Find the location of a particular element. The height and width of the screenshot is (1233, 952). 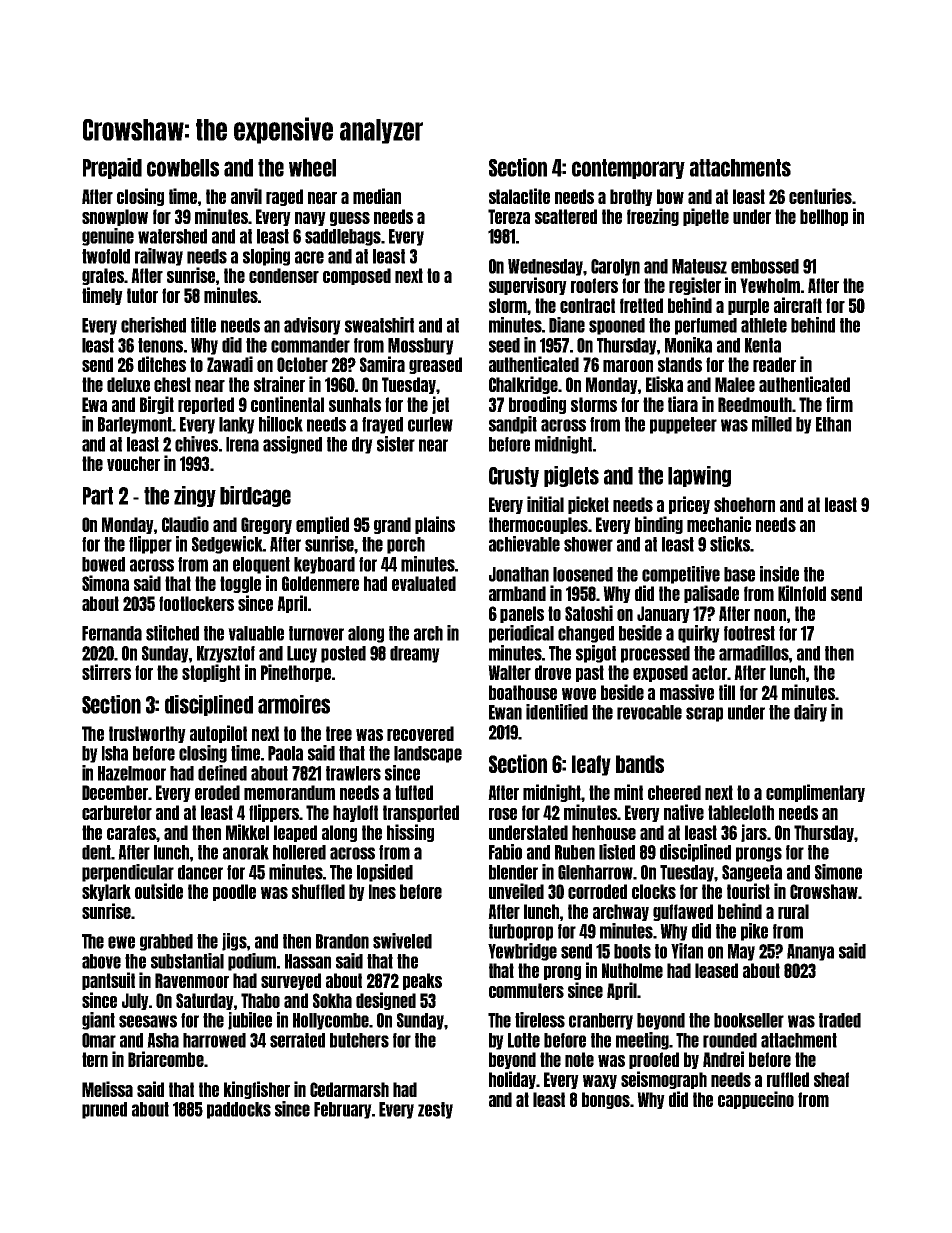

centuries is located at coordinates (820, 196).
